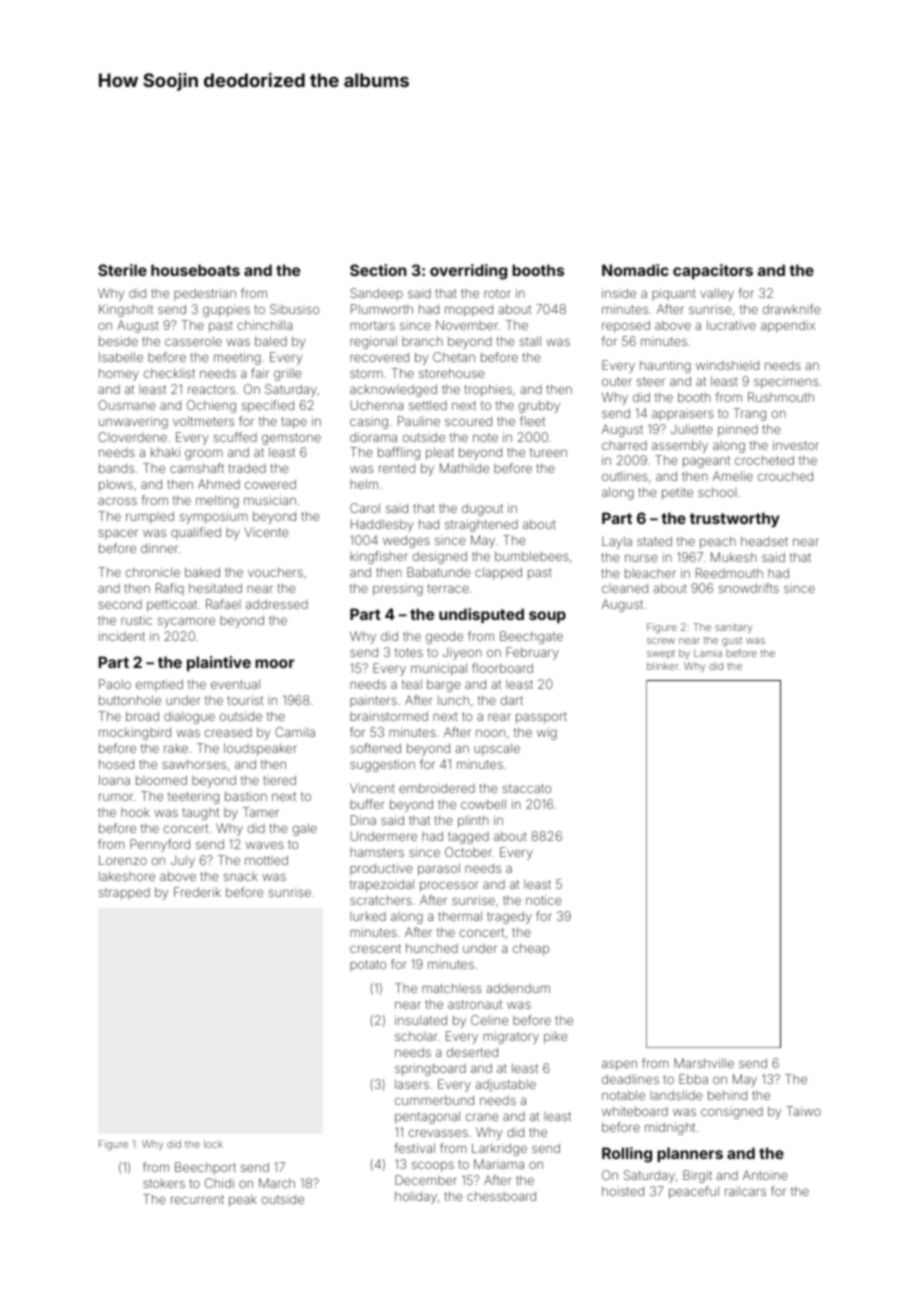  What do you see at coordinates (164, 1183) in the screenshot?
I see `stokers` at bounding box center [164, 1183].
